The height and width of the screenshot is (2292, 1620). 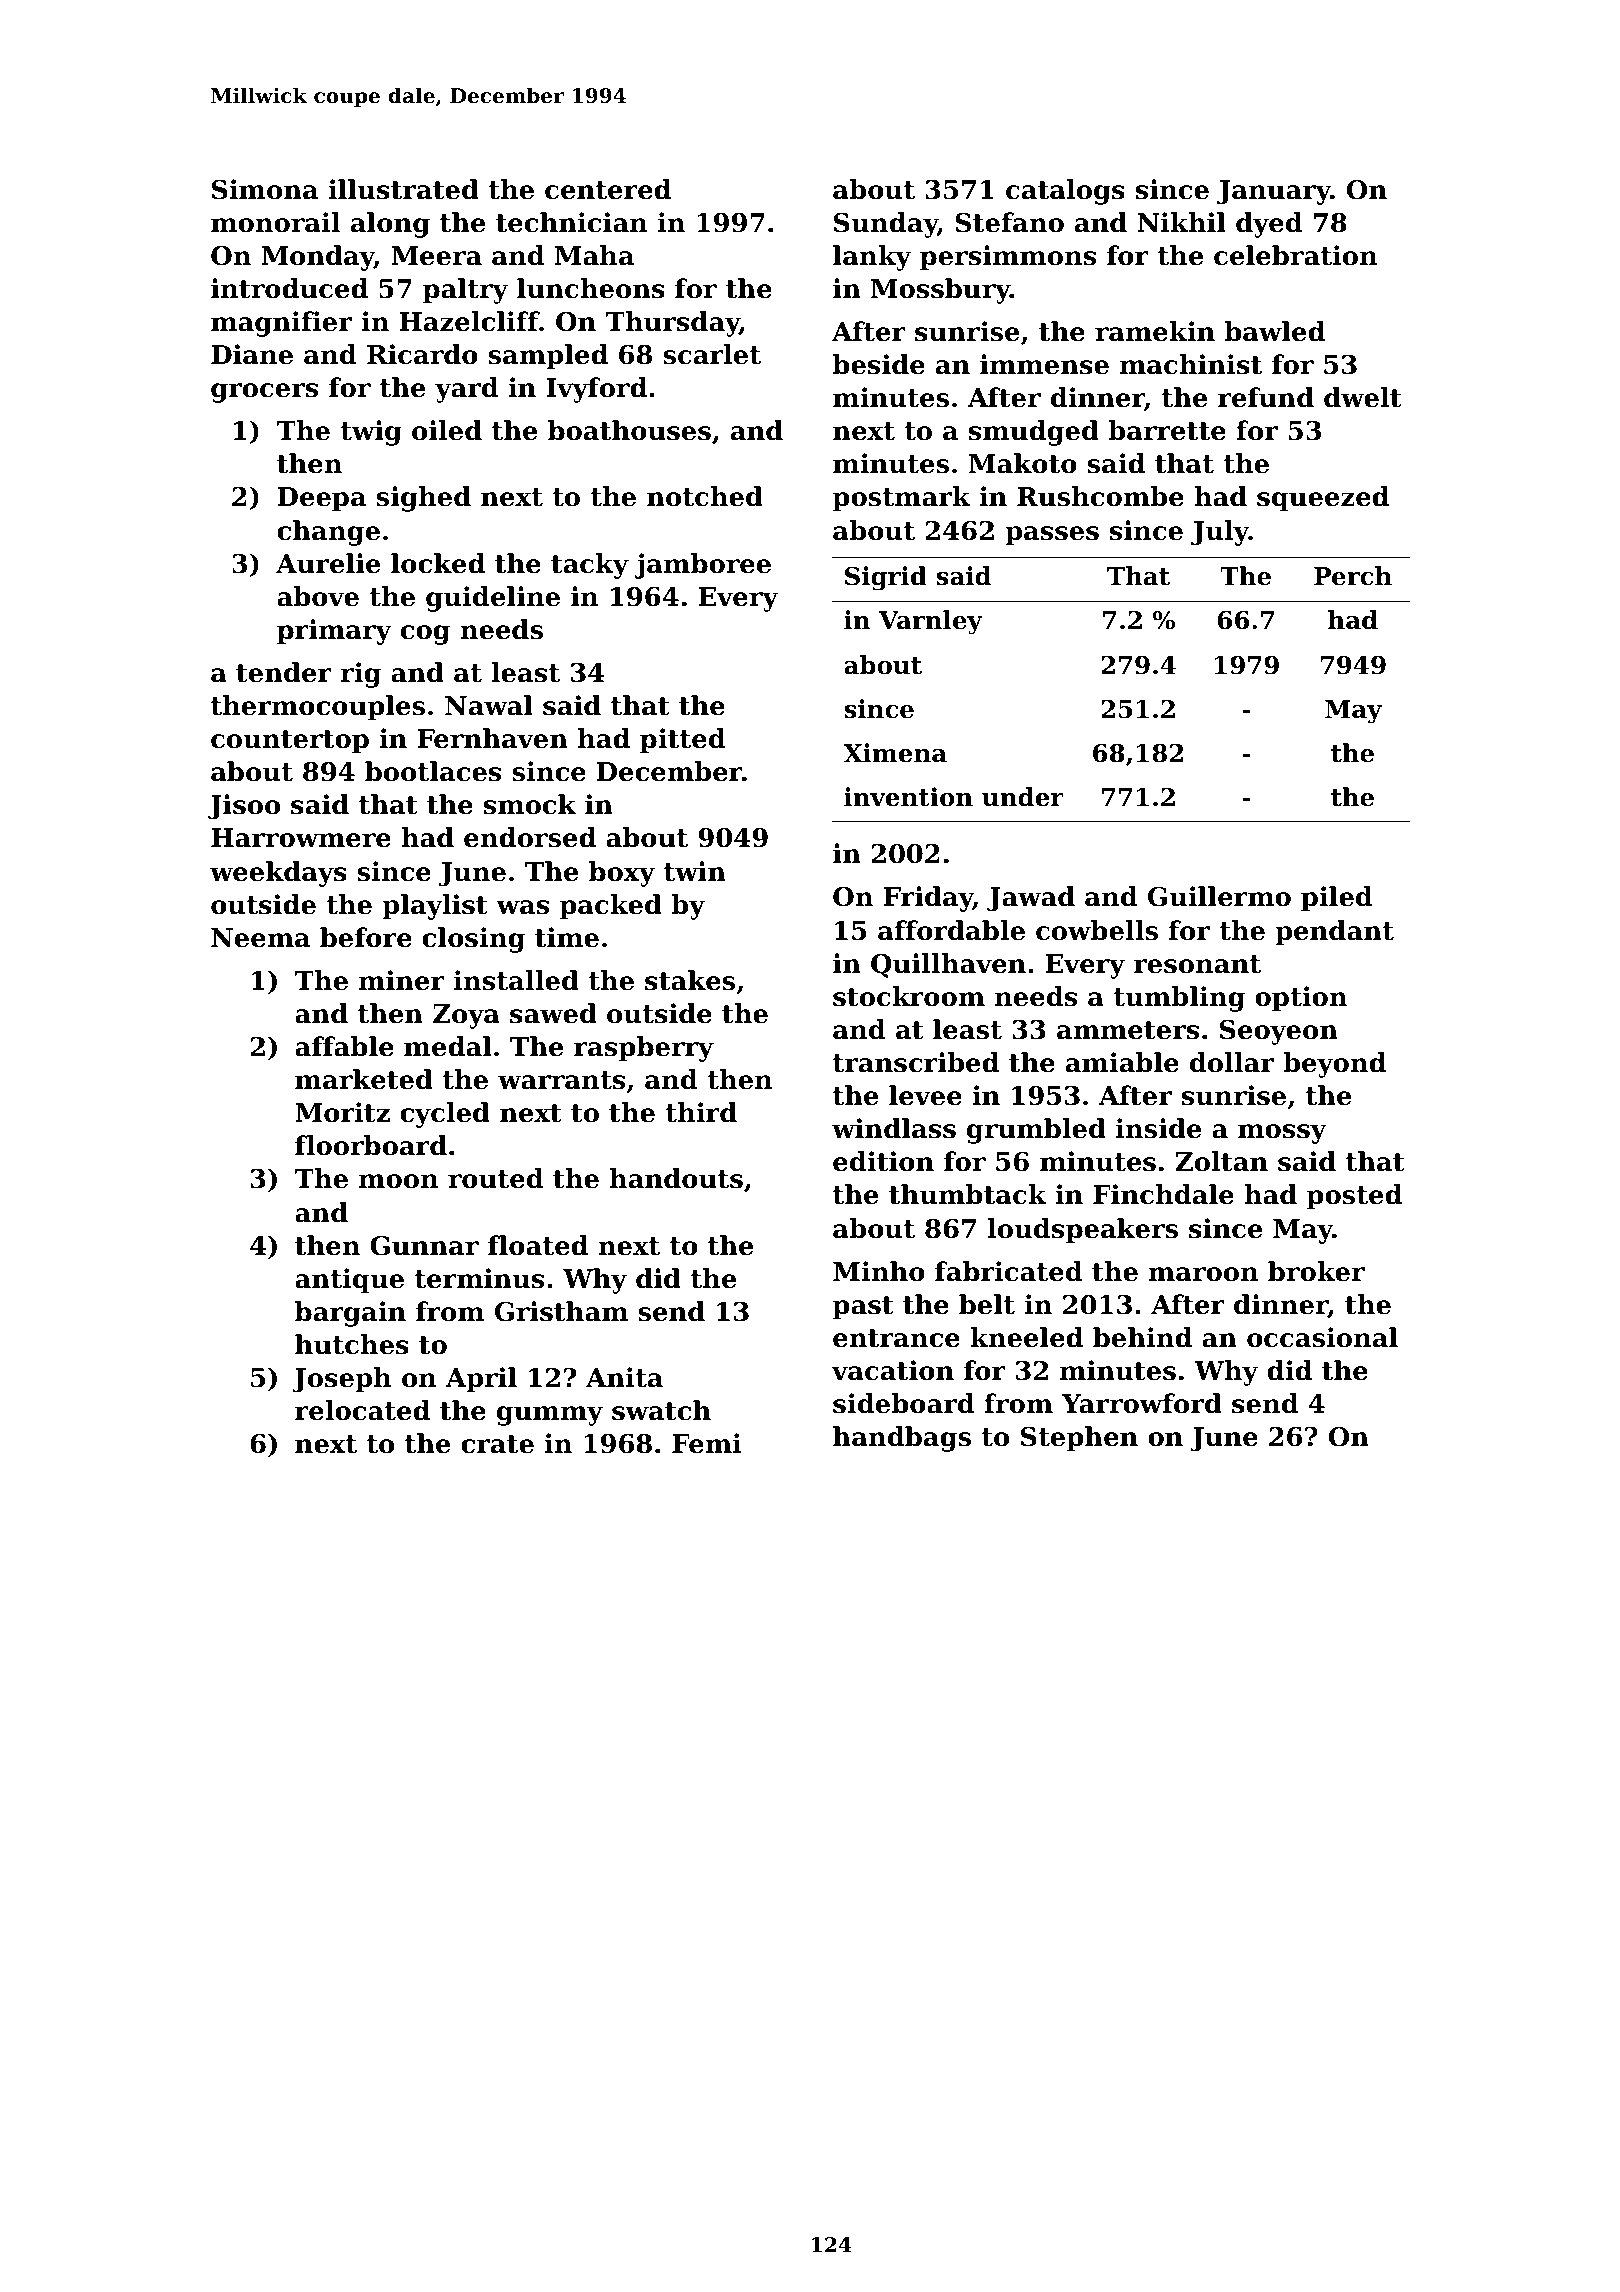 I want to click on piled, so click(x=1336, y=899).
